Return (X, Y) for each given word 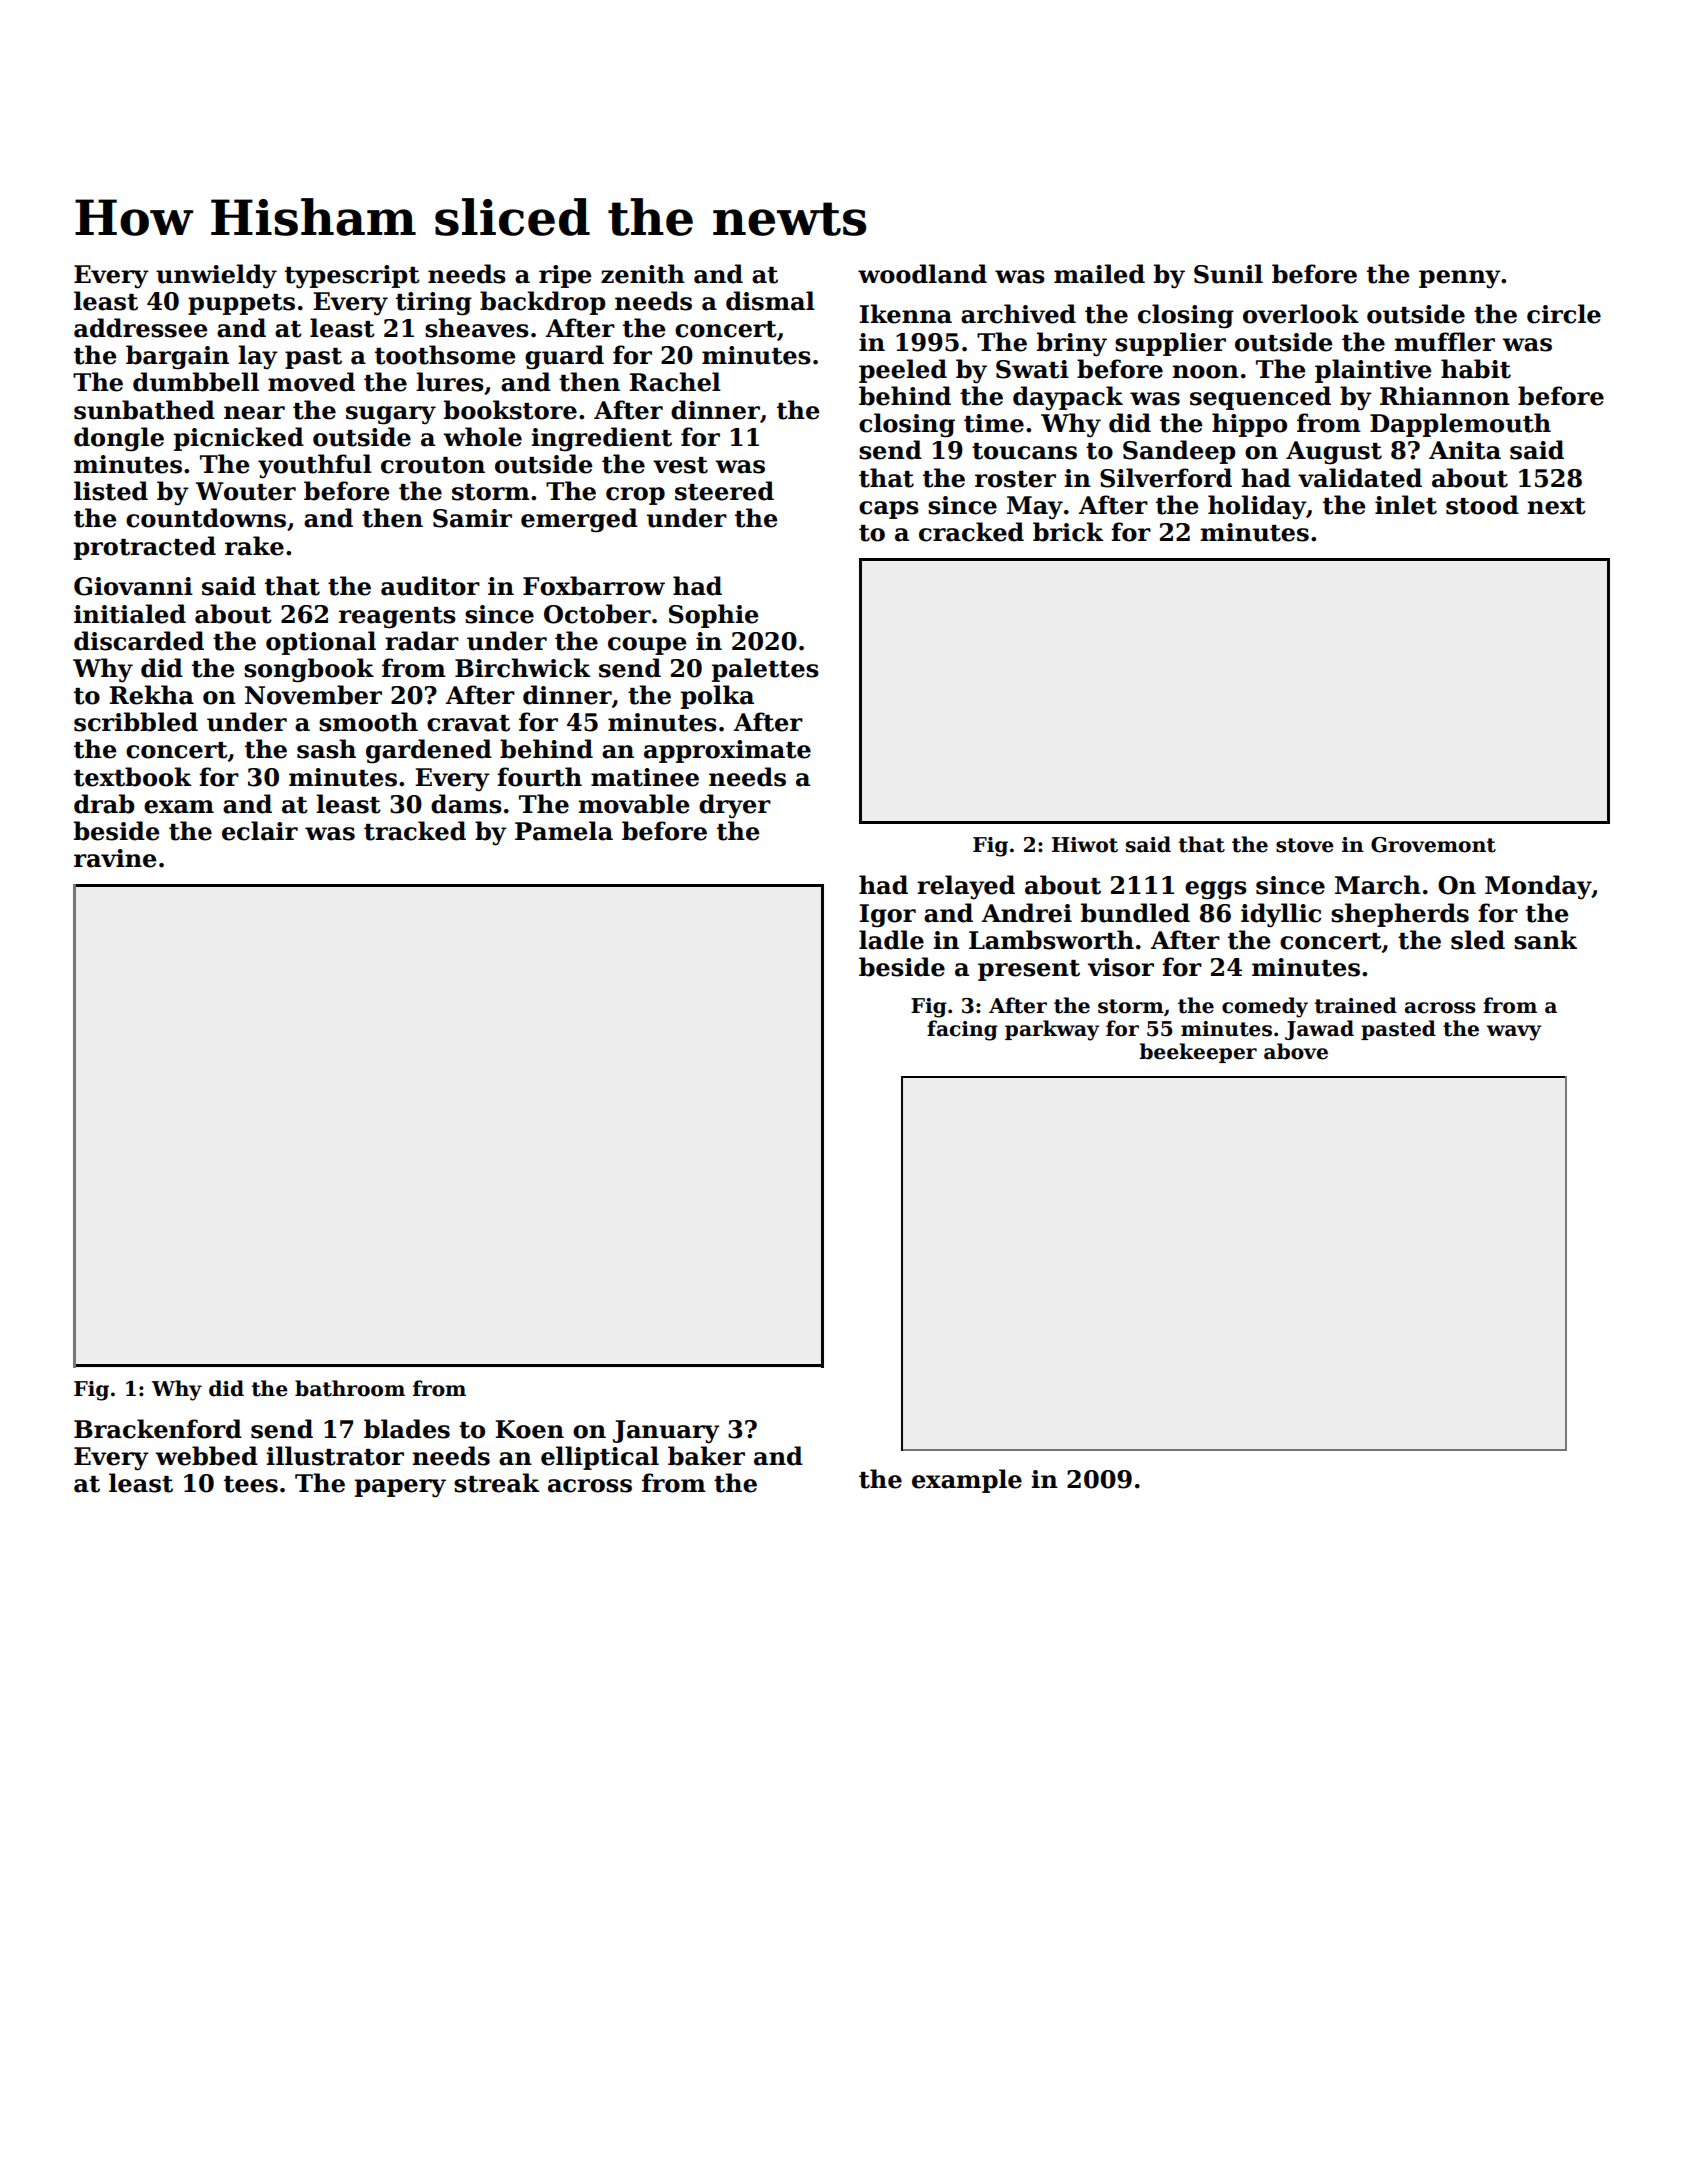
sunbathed (144, 410)
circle (1564, 314)
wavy (1514, 1033)
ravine (115, 858)
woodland (922, 274)
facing (962, 1030)
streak (496, 1483)
